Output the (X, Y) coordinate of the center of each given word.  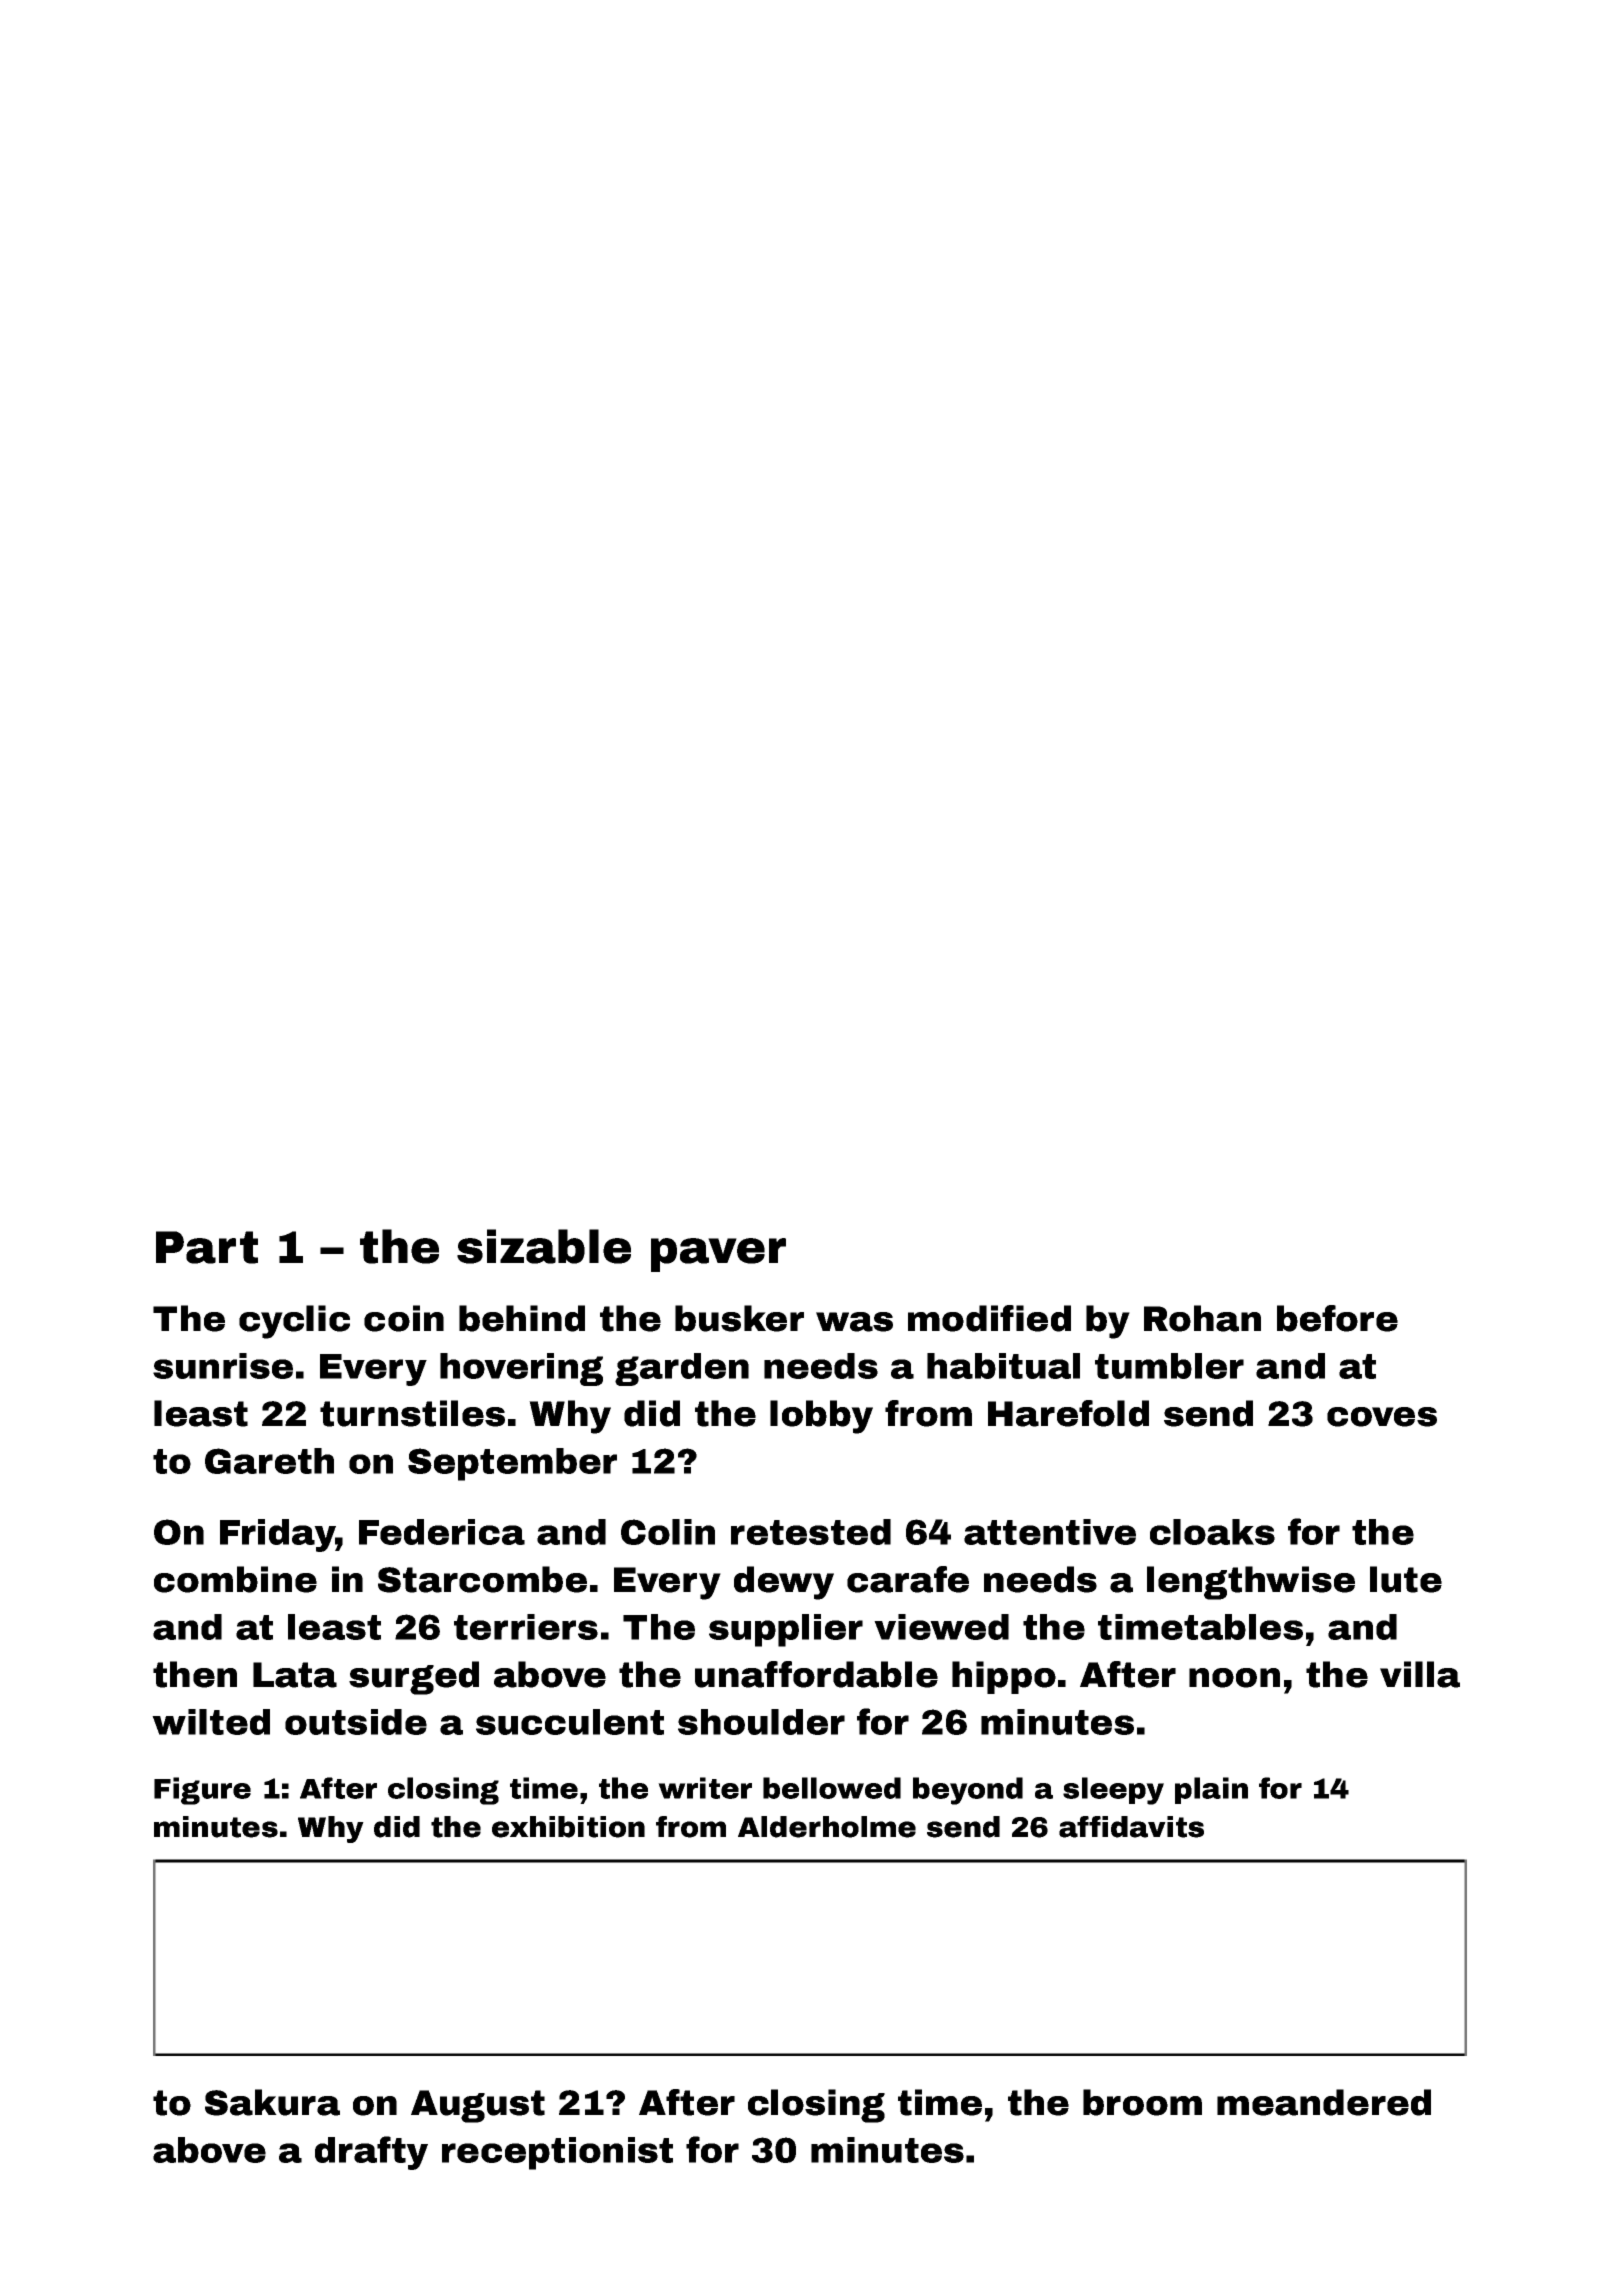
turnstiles (412, 1413)
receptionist (557, 2153)
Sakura (272, 2102)
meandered (1324, 2102)
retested (811, 1532)
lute (1406, 1579)
